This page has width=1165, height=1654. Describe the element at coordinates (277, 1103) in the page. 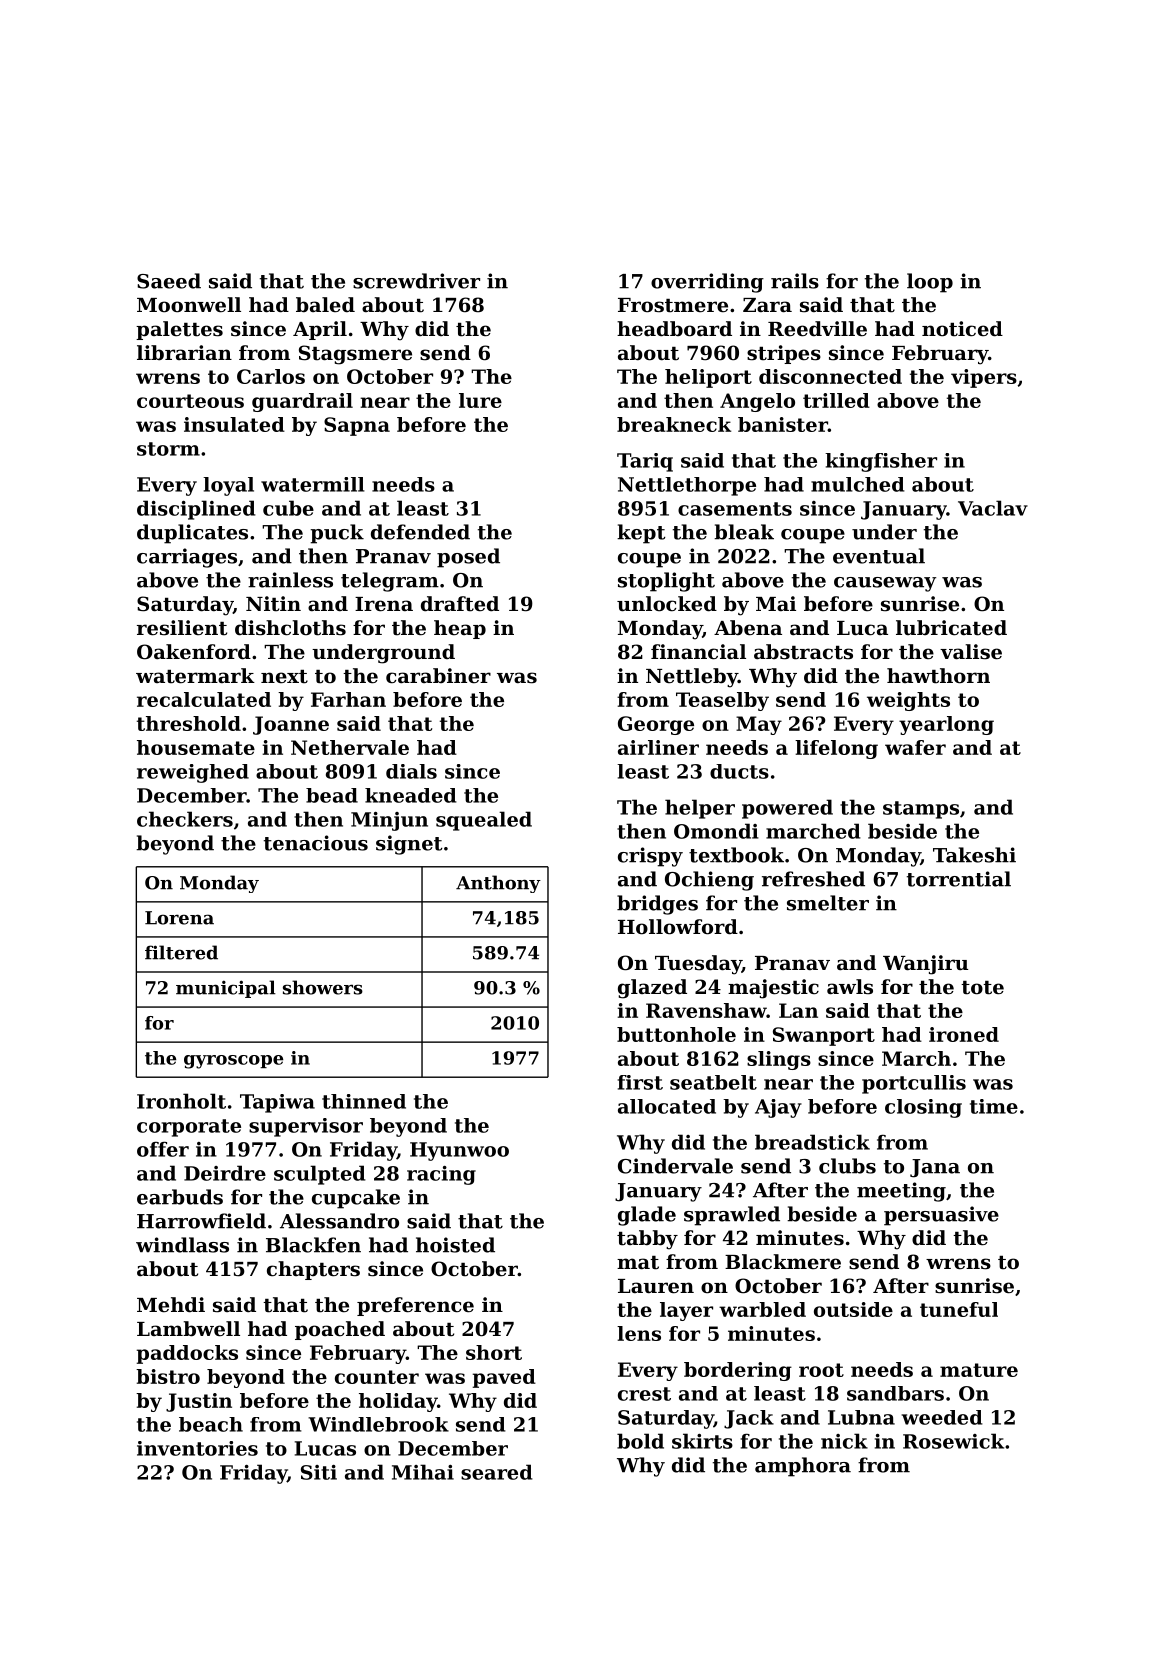

I see `Tapiwa` at that location.
